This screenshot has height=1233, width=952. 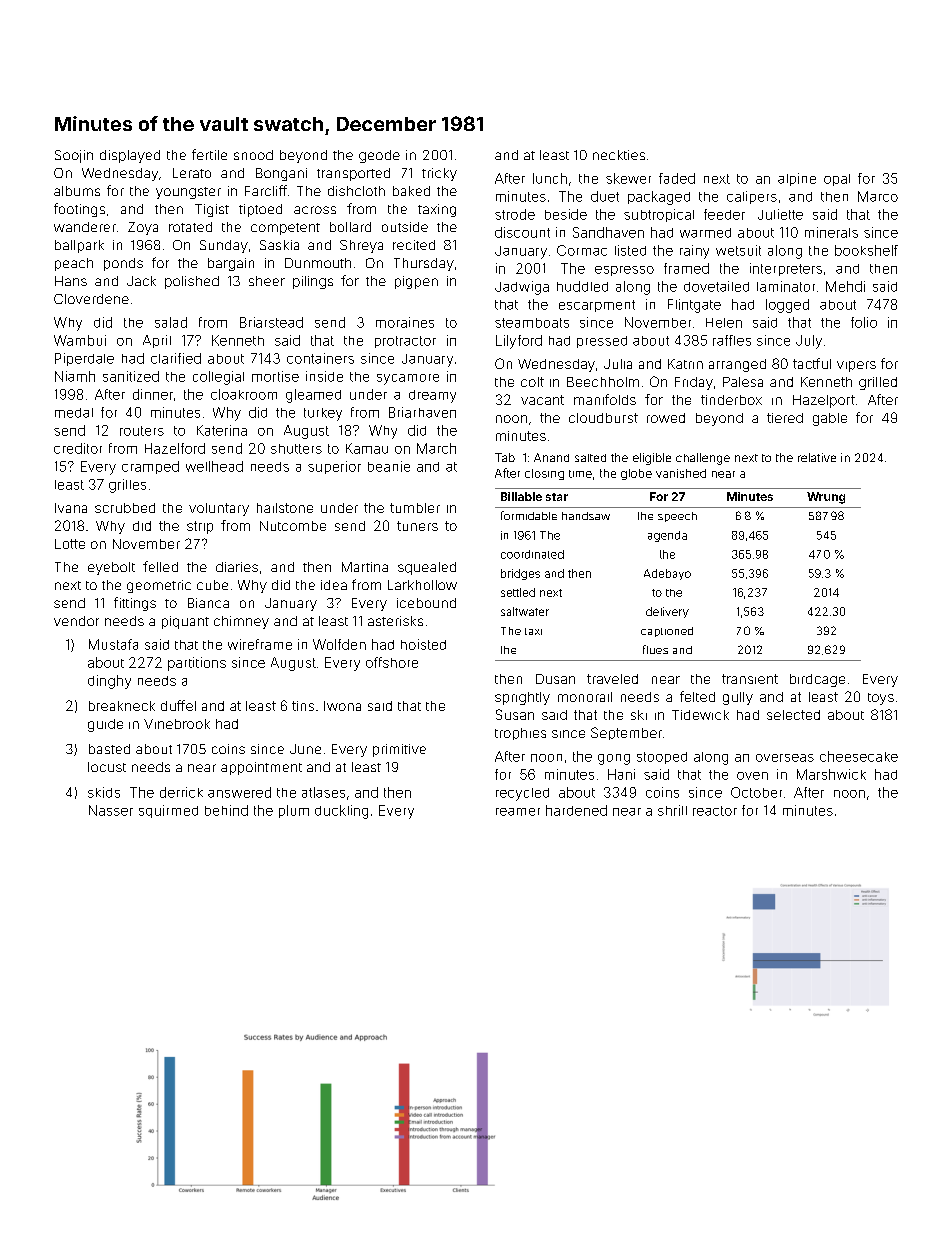 I want to click on fertile, so click(x=209, y=154).
